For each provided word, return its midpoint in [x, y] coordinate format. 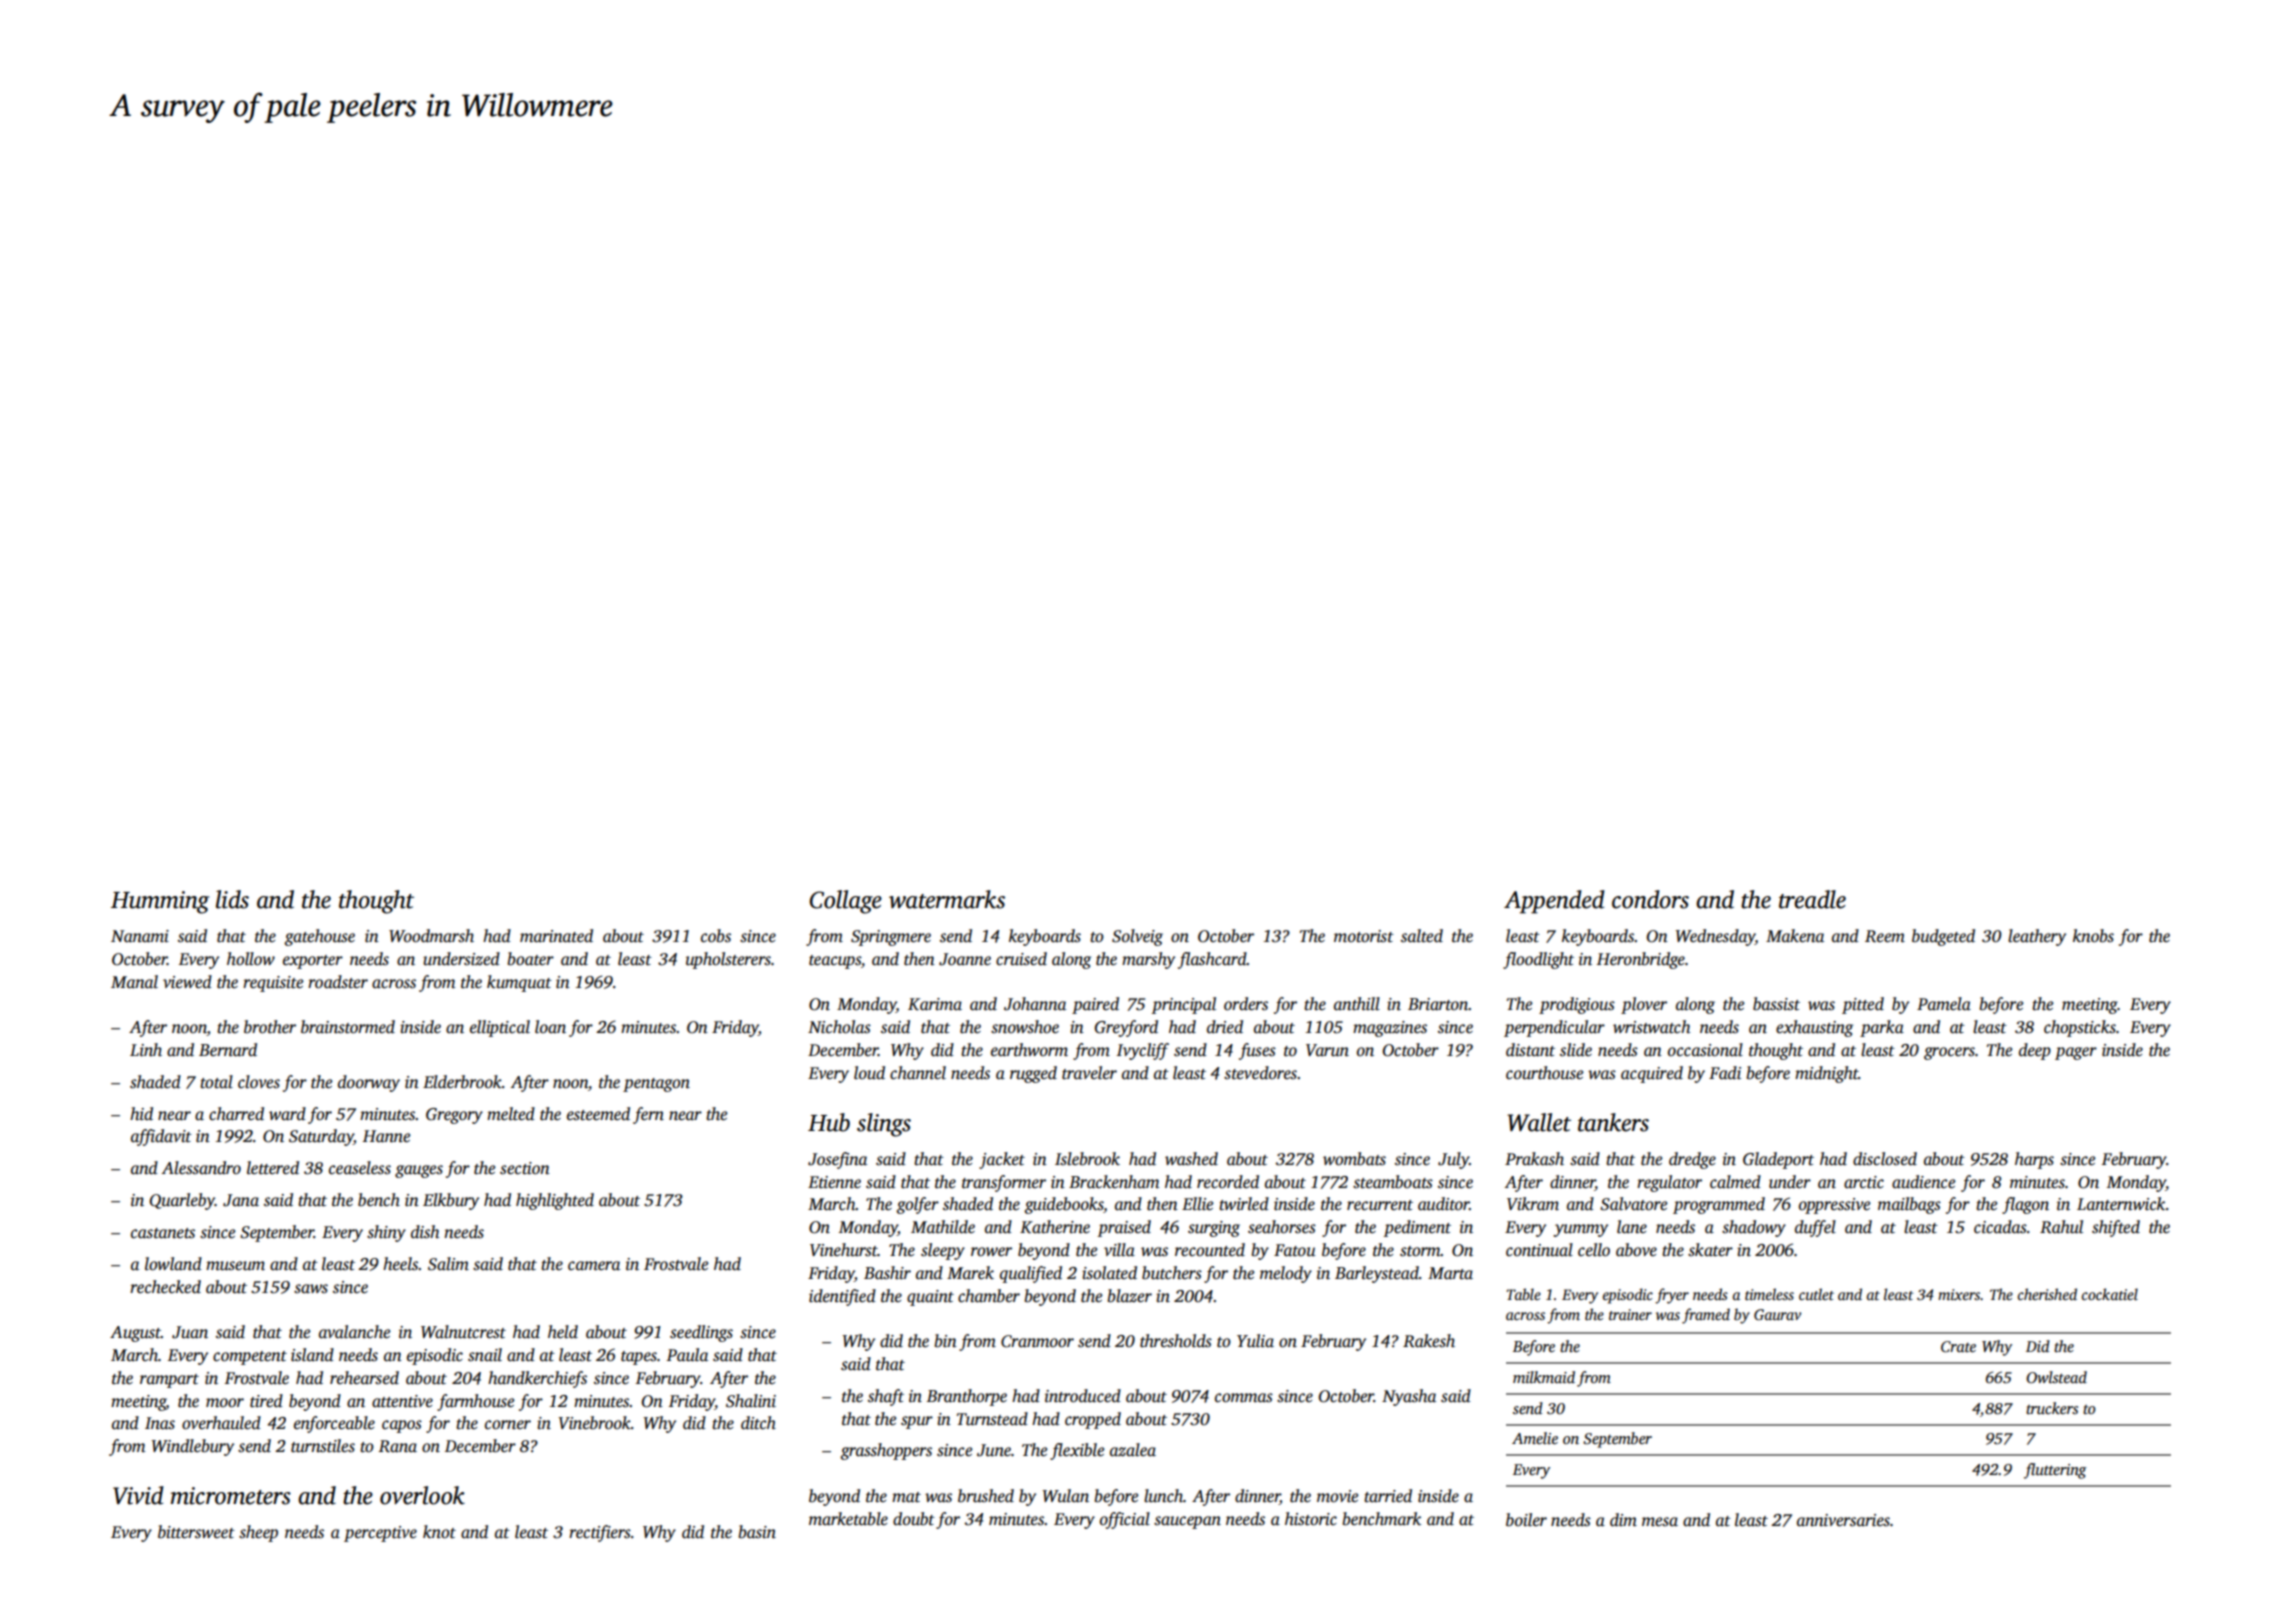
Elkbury [451, 1201]
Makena [1795, 936]
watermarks [947, 899]
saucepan [1187, 1522]
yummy [1580, 1230]
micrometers [231, 1496]
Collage [845, 902]
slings [884, 1125]
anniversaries [1843, 1520]
